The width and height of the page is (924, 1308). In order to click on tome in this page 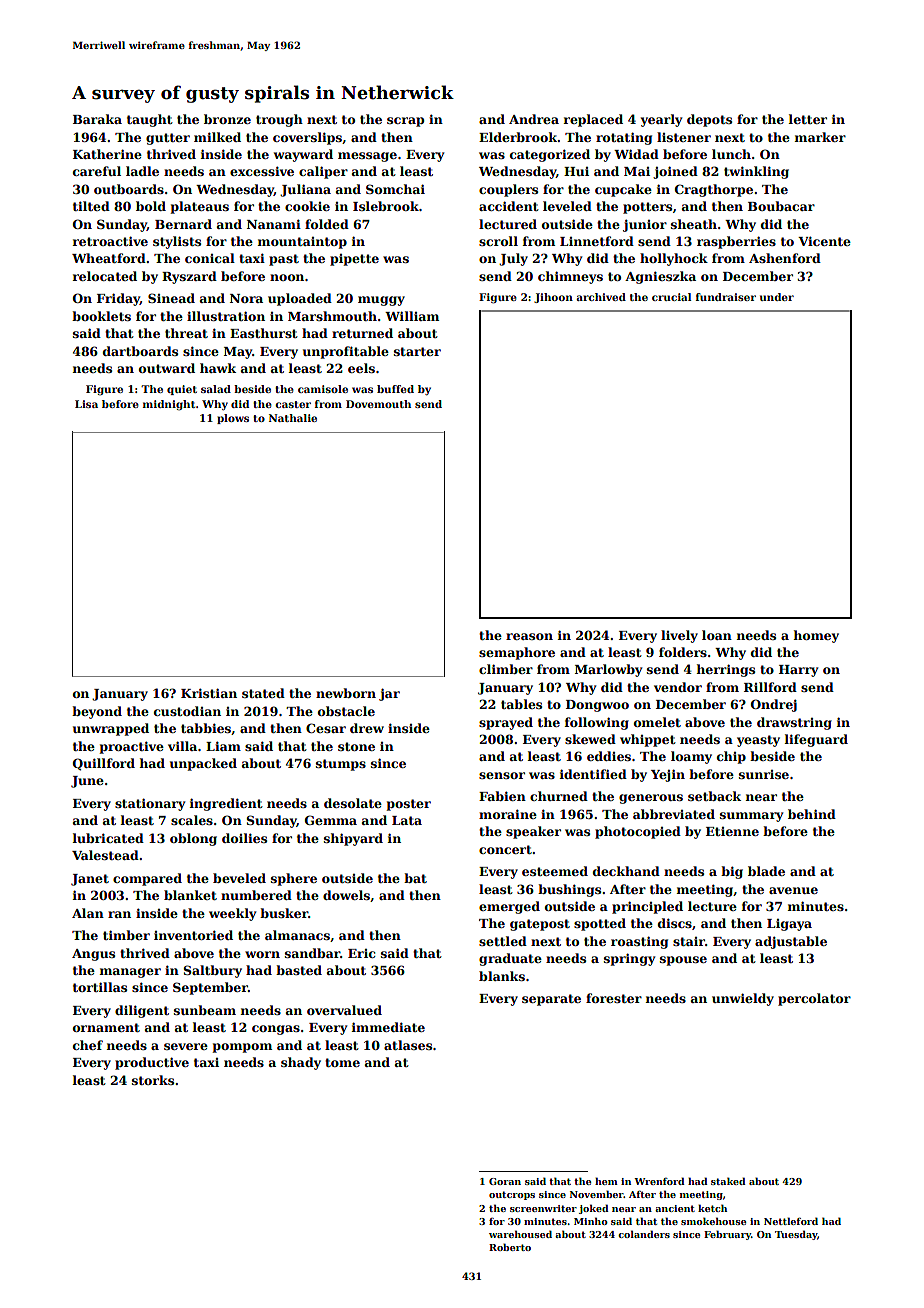, I will do `click(342, 1062)`.
